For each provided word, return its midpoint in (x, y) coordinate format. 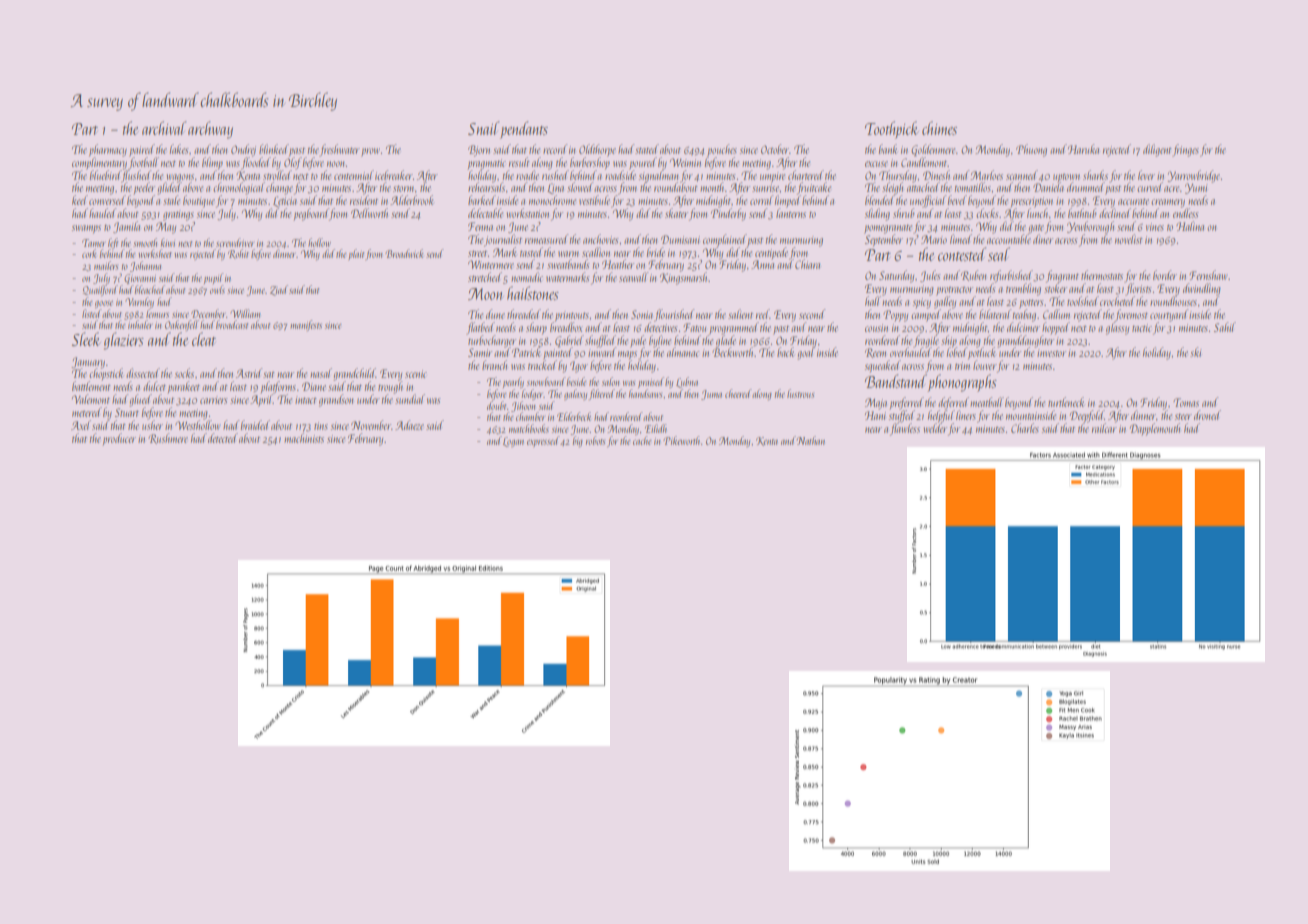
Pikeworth (681, 440)
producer (119, 439)
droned (1207, 415)
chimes (939, 128)
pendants (524, 130)
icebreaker (394, 175)
